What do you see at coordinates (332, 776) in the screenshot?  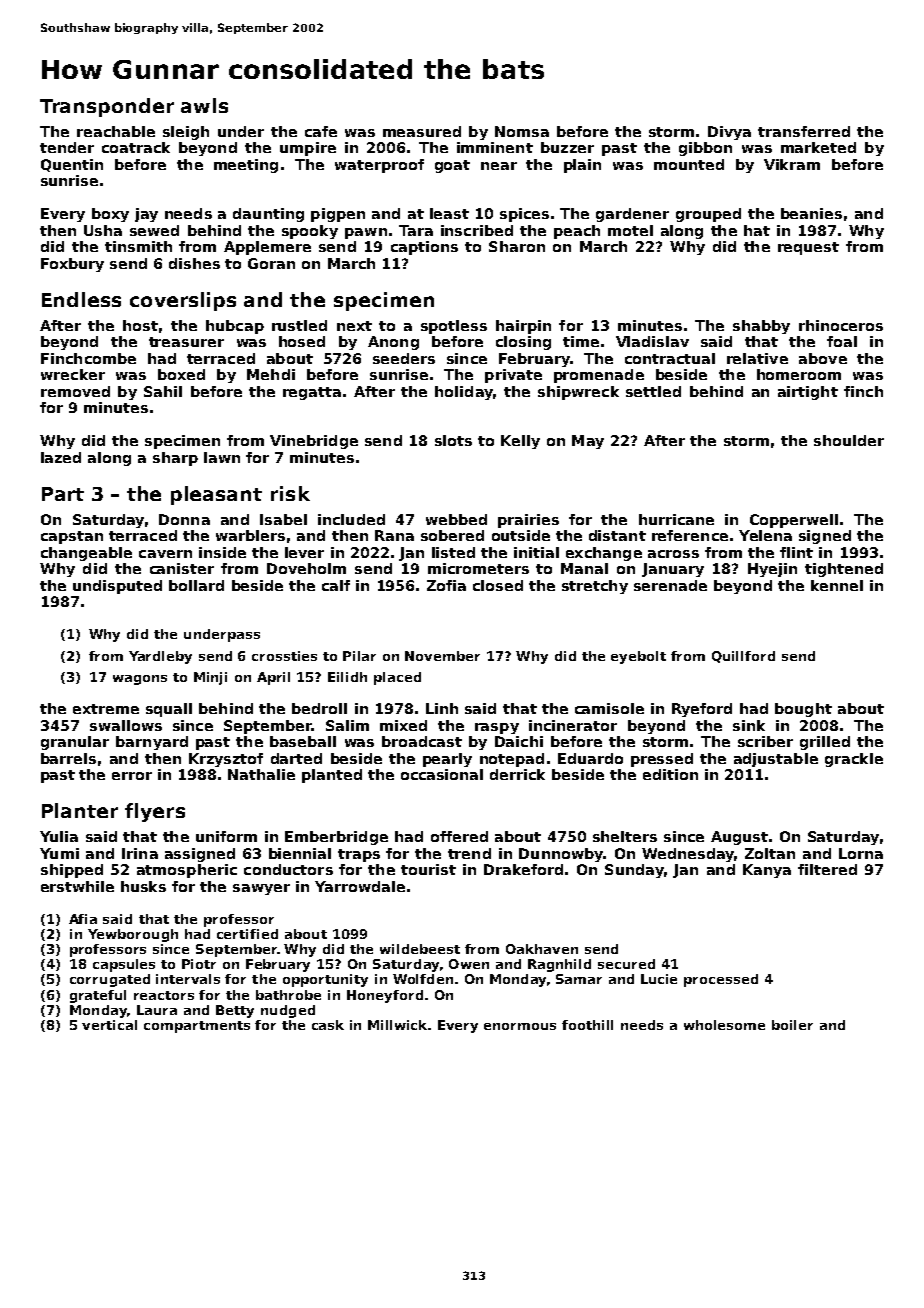 I see `planted` at bounding box center [332, 776].
